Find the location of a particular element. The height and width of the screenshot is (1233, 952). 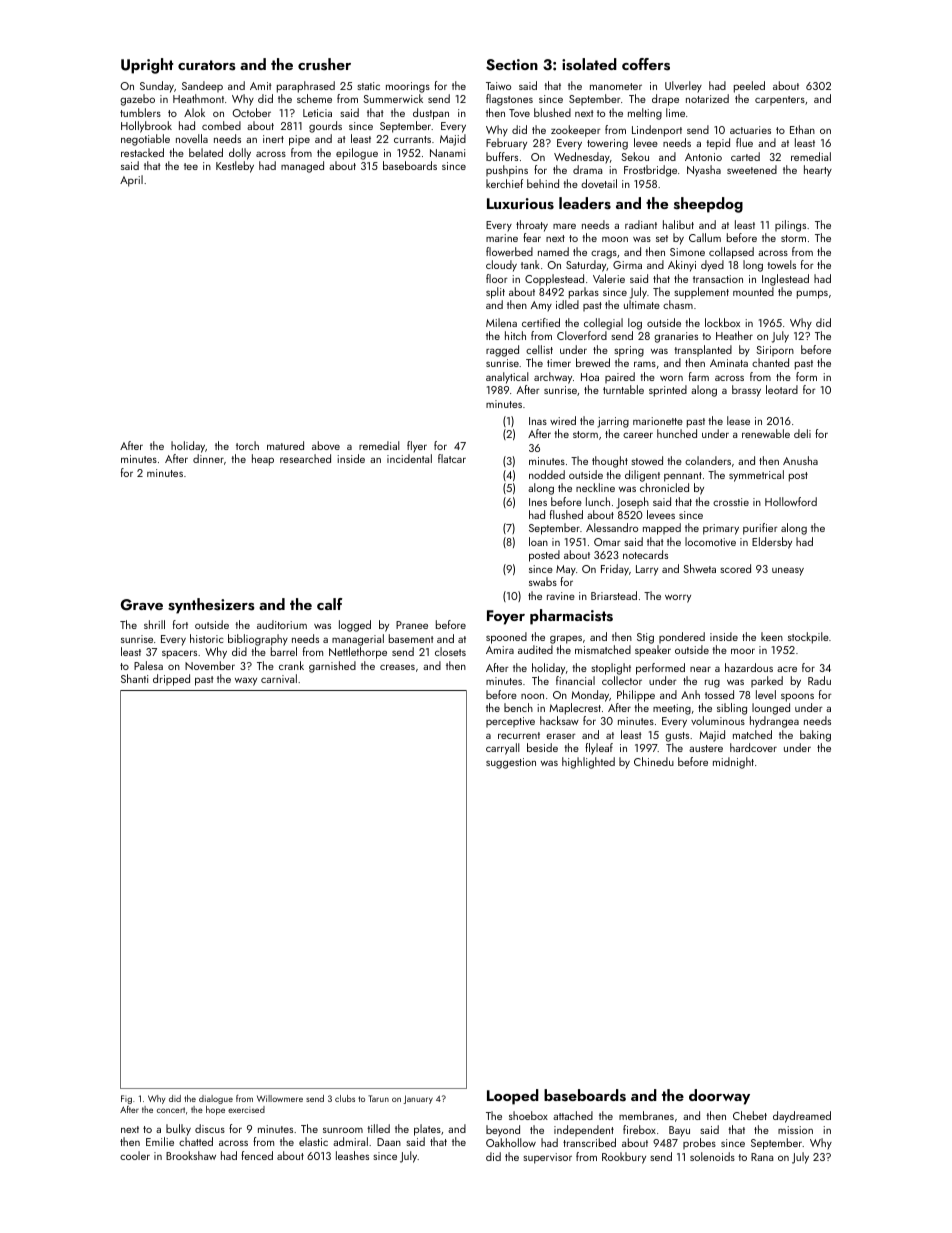

Heather is located at coordinates (734, 335).
